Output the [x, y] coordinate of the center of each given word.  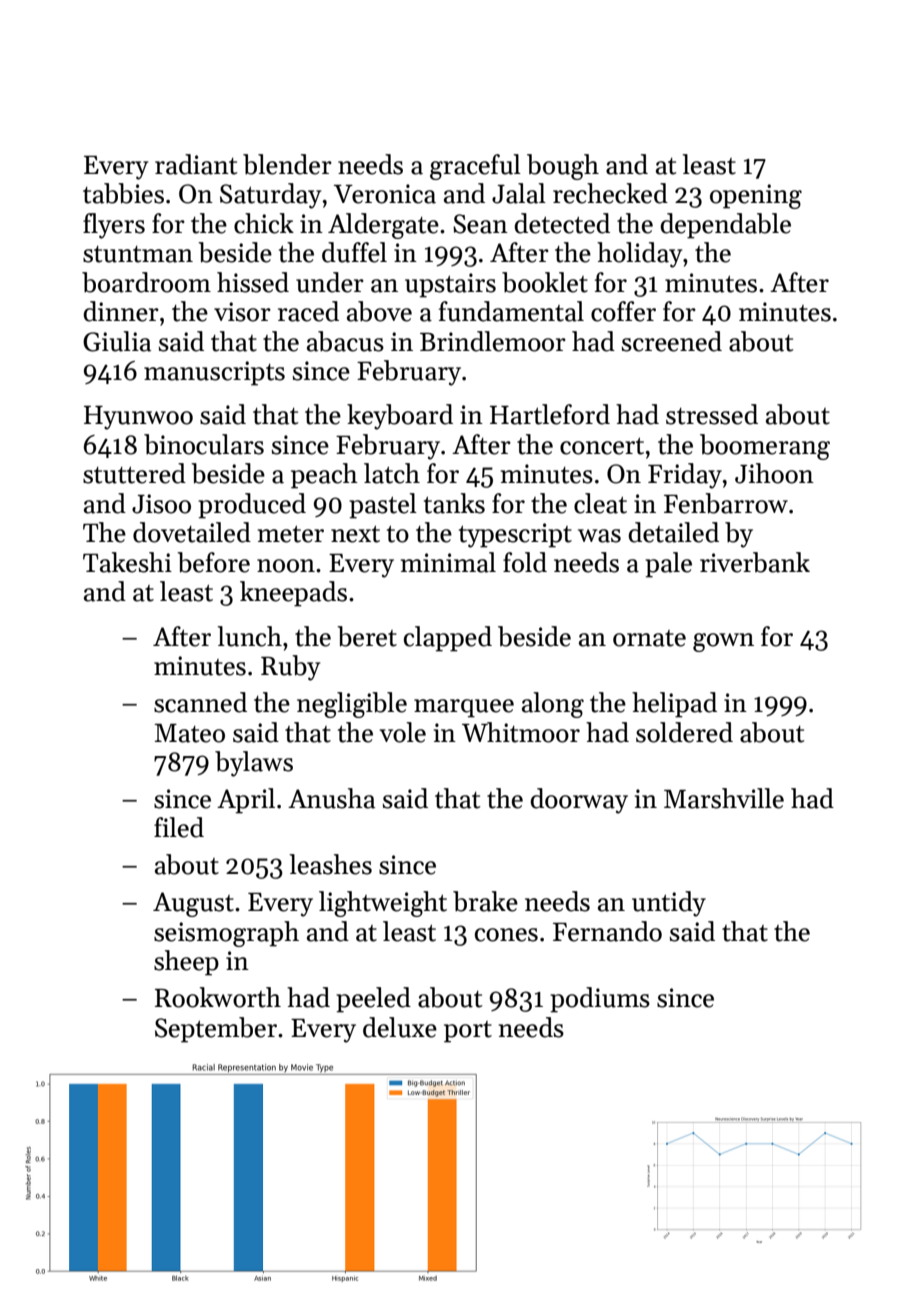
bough [563, 167]
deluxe [400, 1027]
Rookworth [218, 997]
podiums [600, 1000]
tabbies [123, 193]
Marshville [724, 798]
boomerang [765, 447]
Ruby [290, 668]
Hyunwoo [138, 418]
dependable [725, 226]
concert [602, 446]
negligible [352, 705]
